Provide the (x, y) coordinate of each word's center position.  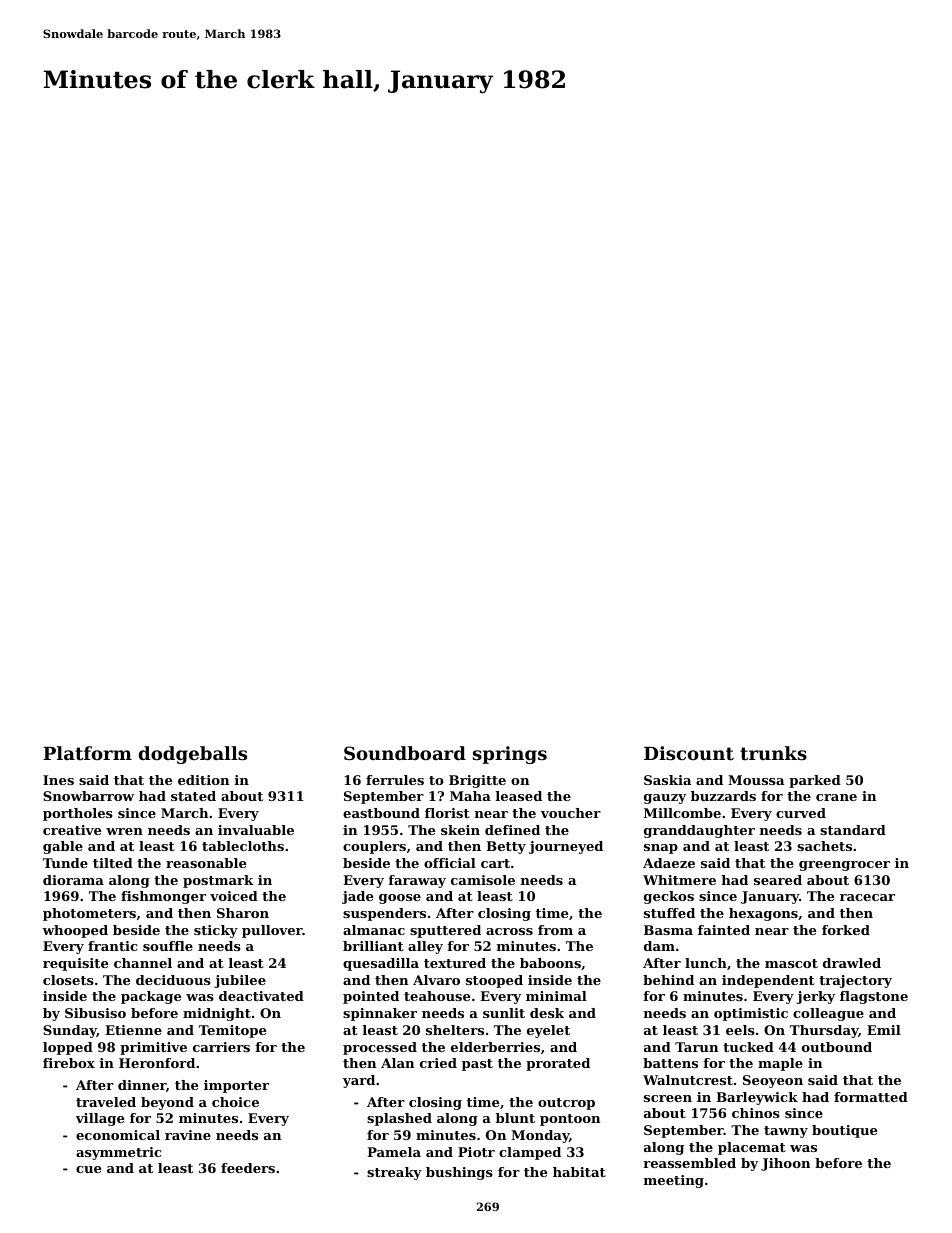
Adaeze (669, 863)
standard (853, 830)
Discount (689, 753)
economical (118, 1135)
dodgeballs (193, 755)
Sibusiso (95, 1013)
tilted (113, 863)
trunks (773, 753)
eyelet (548, 1031)
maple (780, 1064)
